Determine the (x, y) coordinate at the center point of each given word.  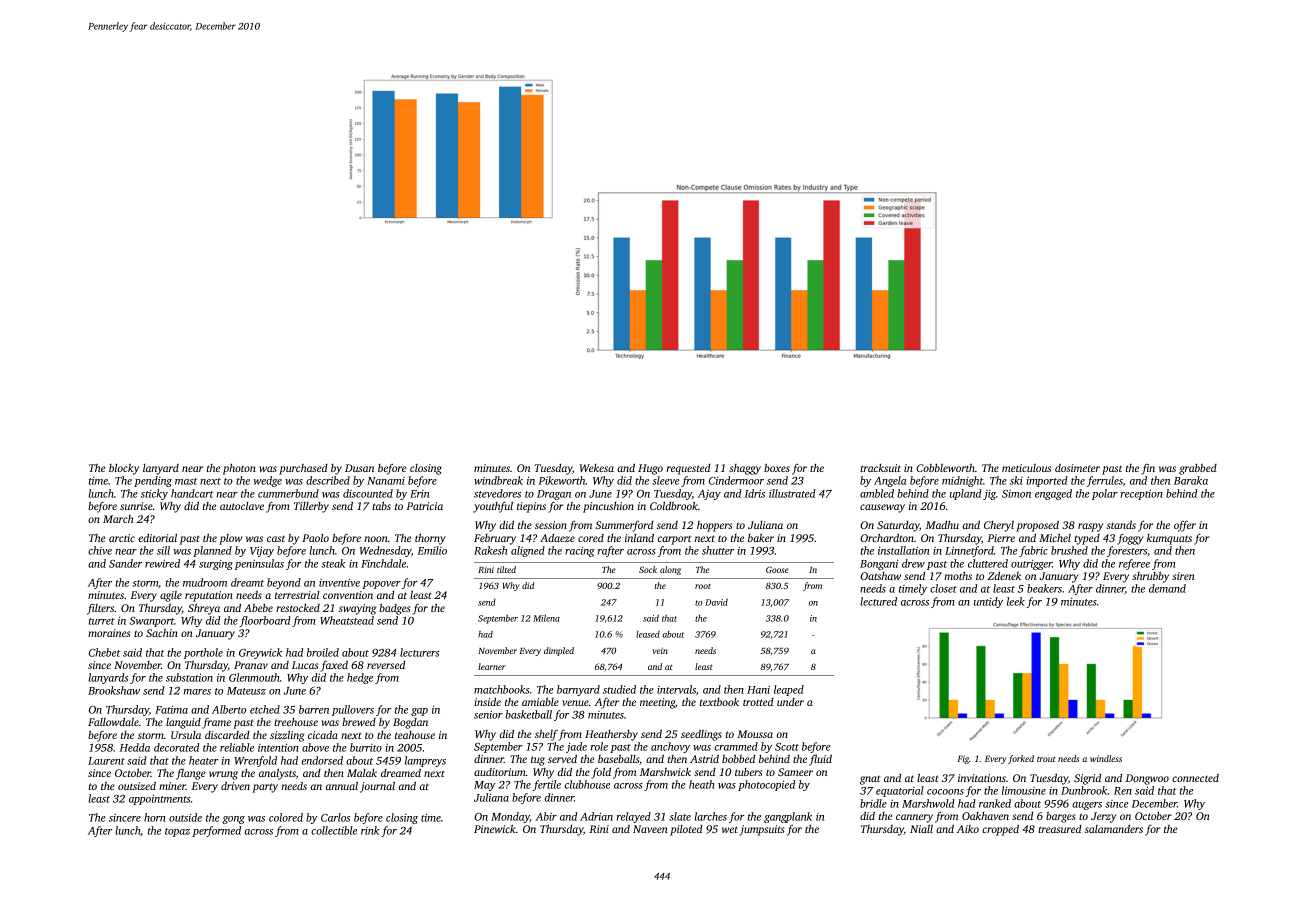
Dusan (359, 468)
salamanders (1114, 828)
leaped (789, 690)
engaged (1053, 494)
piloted (686, 830)
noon (376, 539)
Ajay (709, 495)
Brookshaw (114, 690)
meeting (657, 703)
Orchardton (887, 537)
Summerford (624, 526)
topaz (177, 832)
